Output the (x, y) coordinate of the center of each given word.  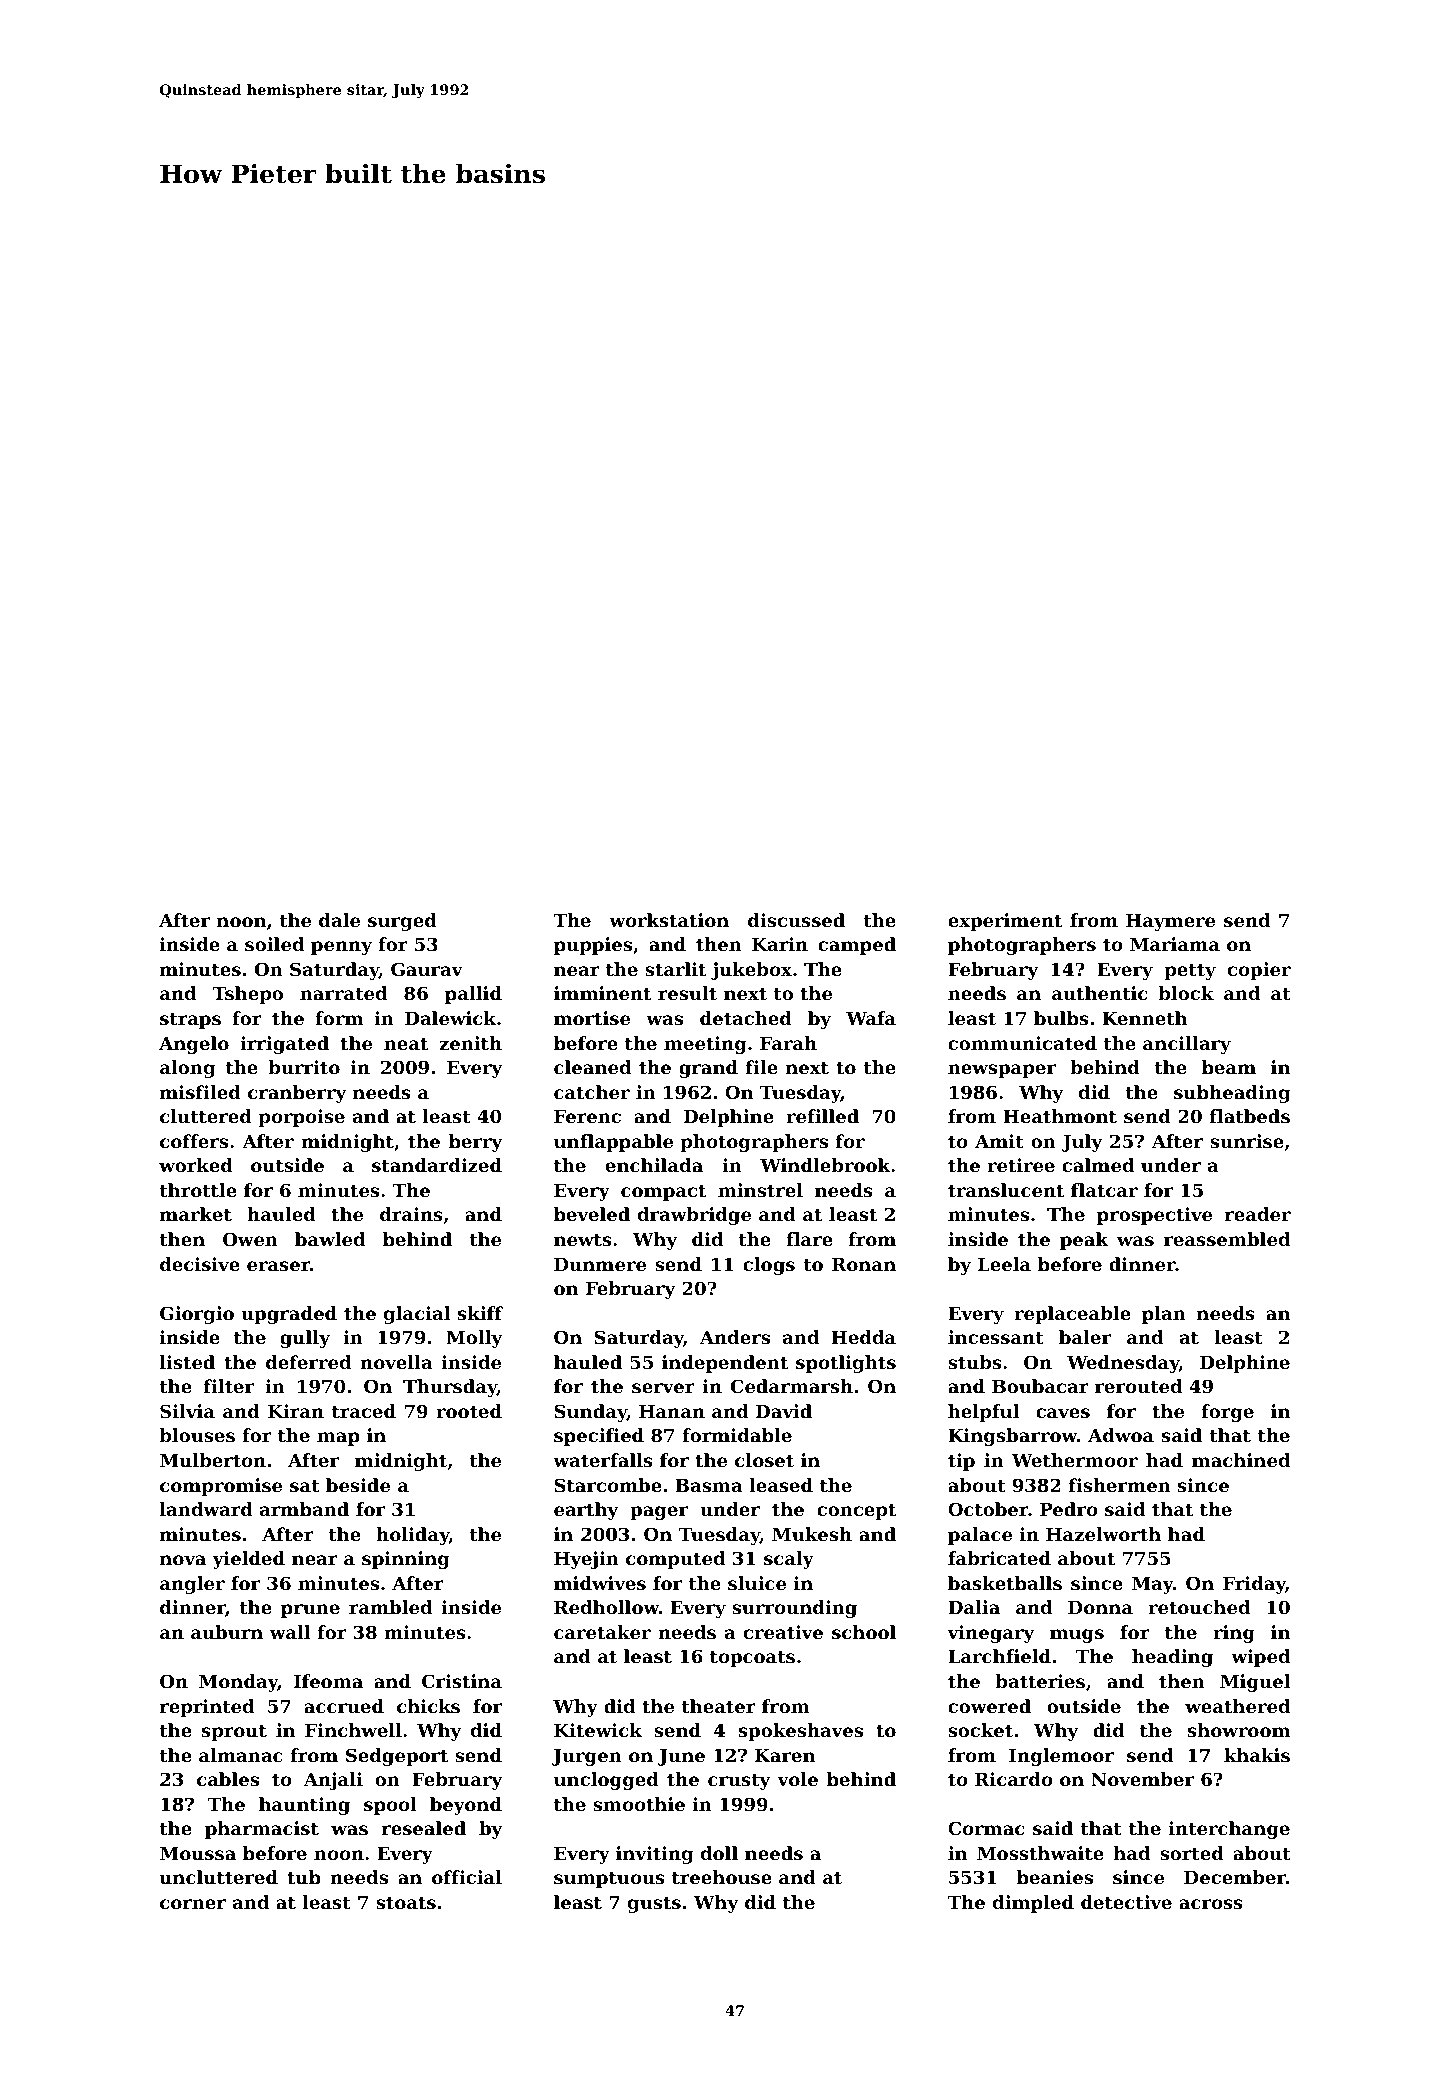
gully (305, 1339)
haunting (304, 1806)
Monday (238, 1683)
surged (402, 922)
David (784, 1411)
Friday (1254, 1585)
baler (1085, 1337)
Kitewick (598, 1730)
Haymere (1170, 922)
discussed (796, 920)
